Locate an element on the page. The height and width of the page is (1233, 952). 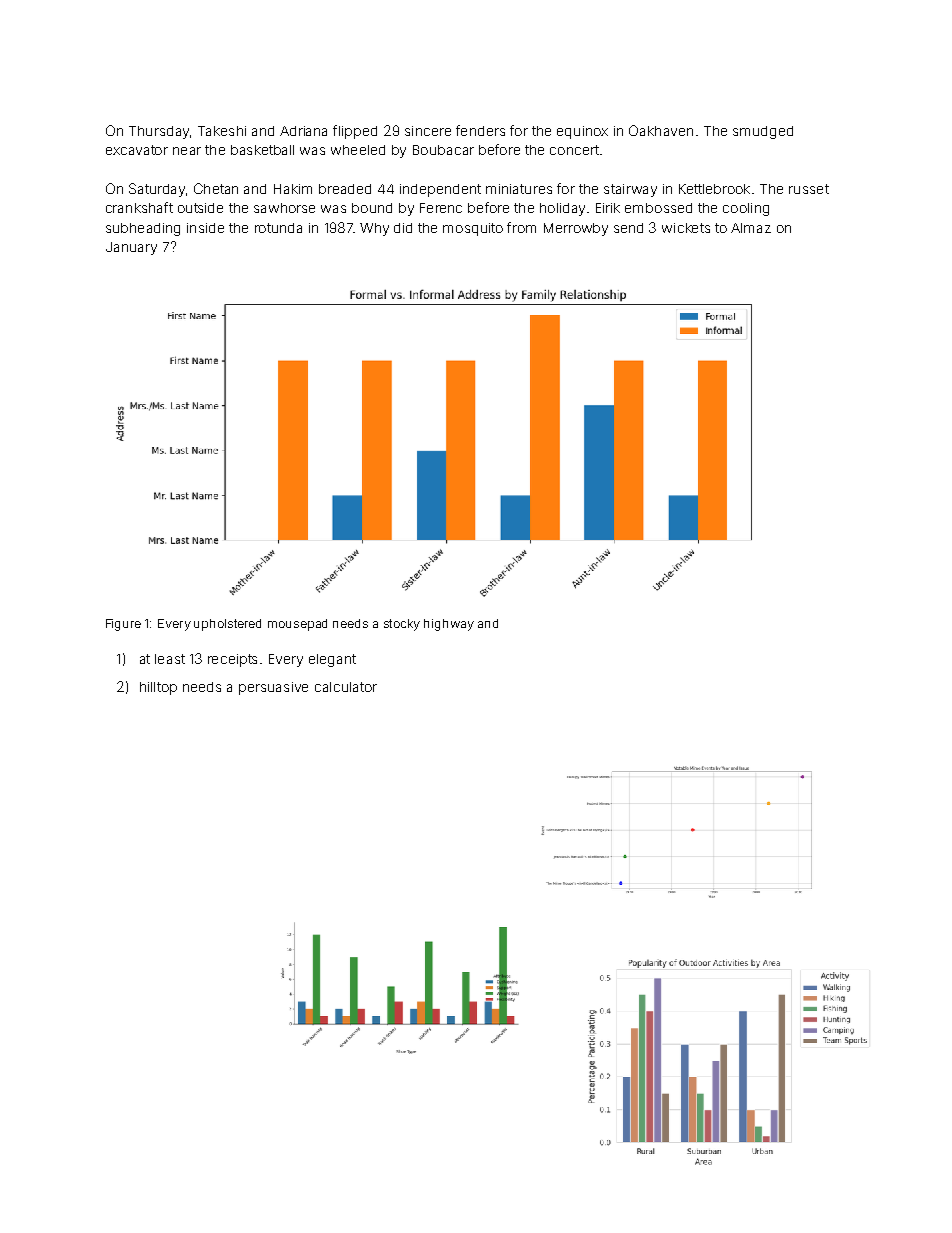
mosquito is located at coordinates (473, 229).
